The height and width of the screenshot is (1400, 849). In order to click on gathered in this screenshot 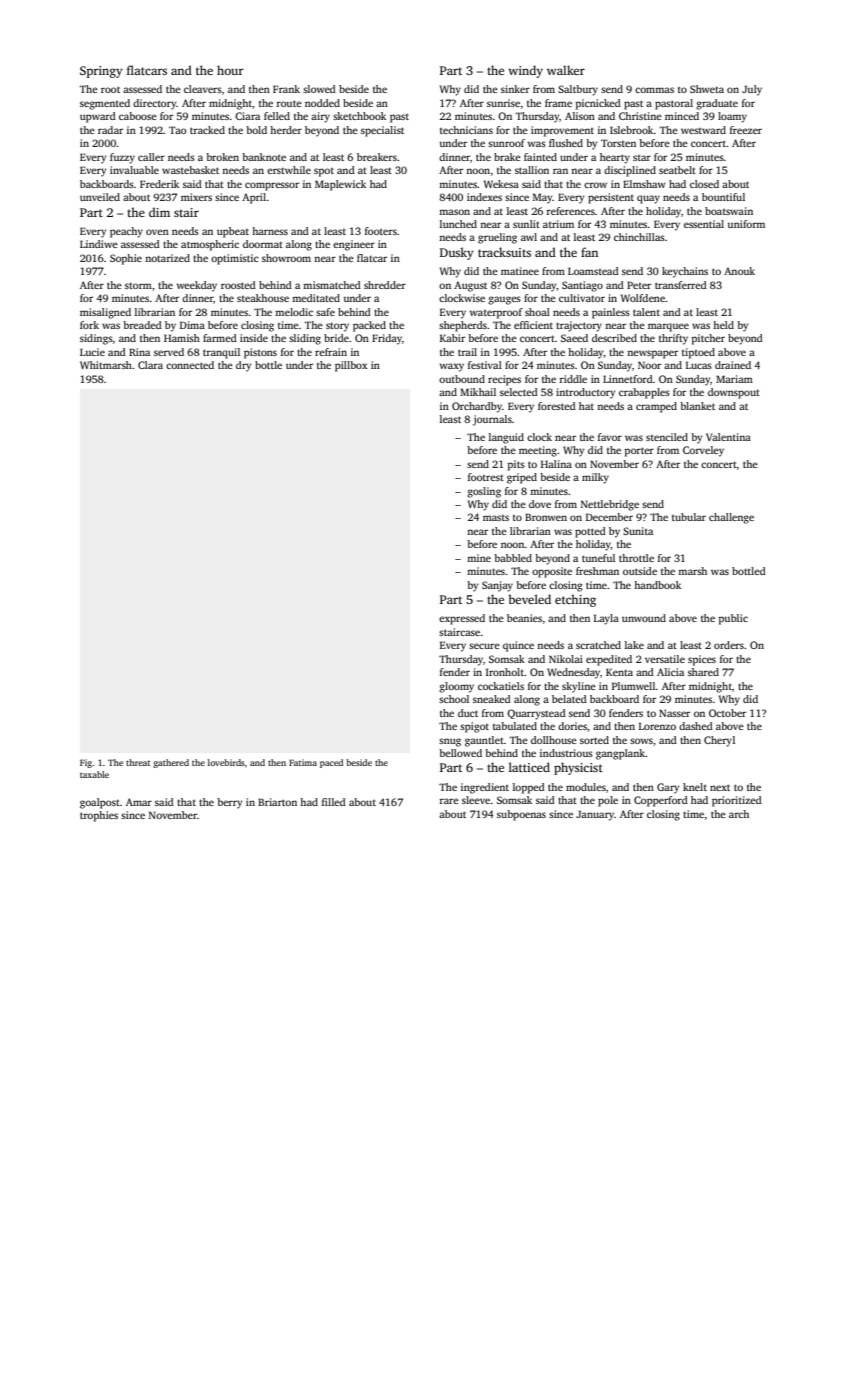, I will do `click(171, 763)`.
